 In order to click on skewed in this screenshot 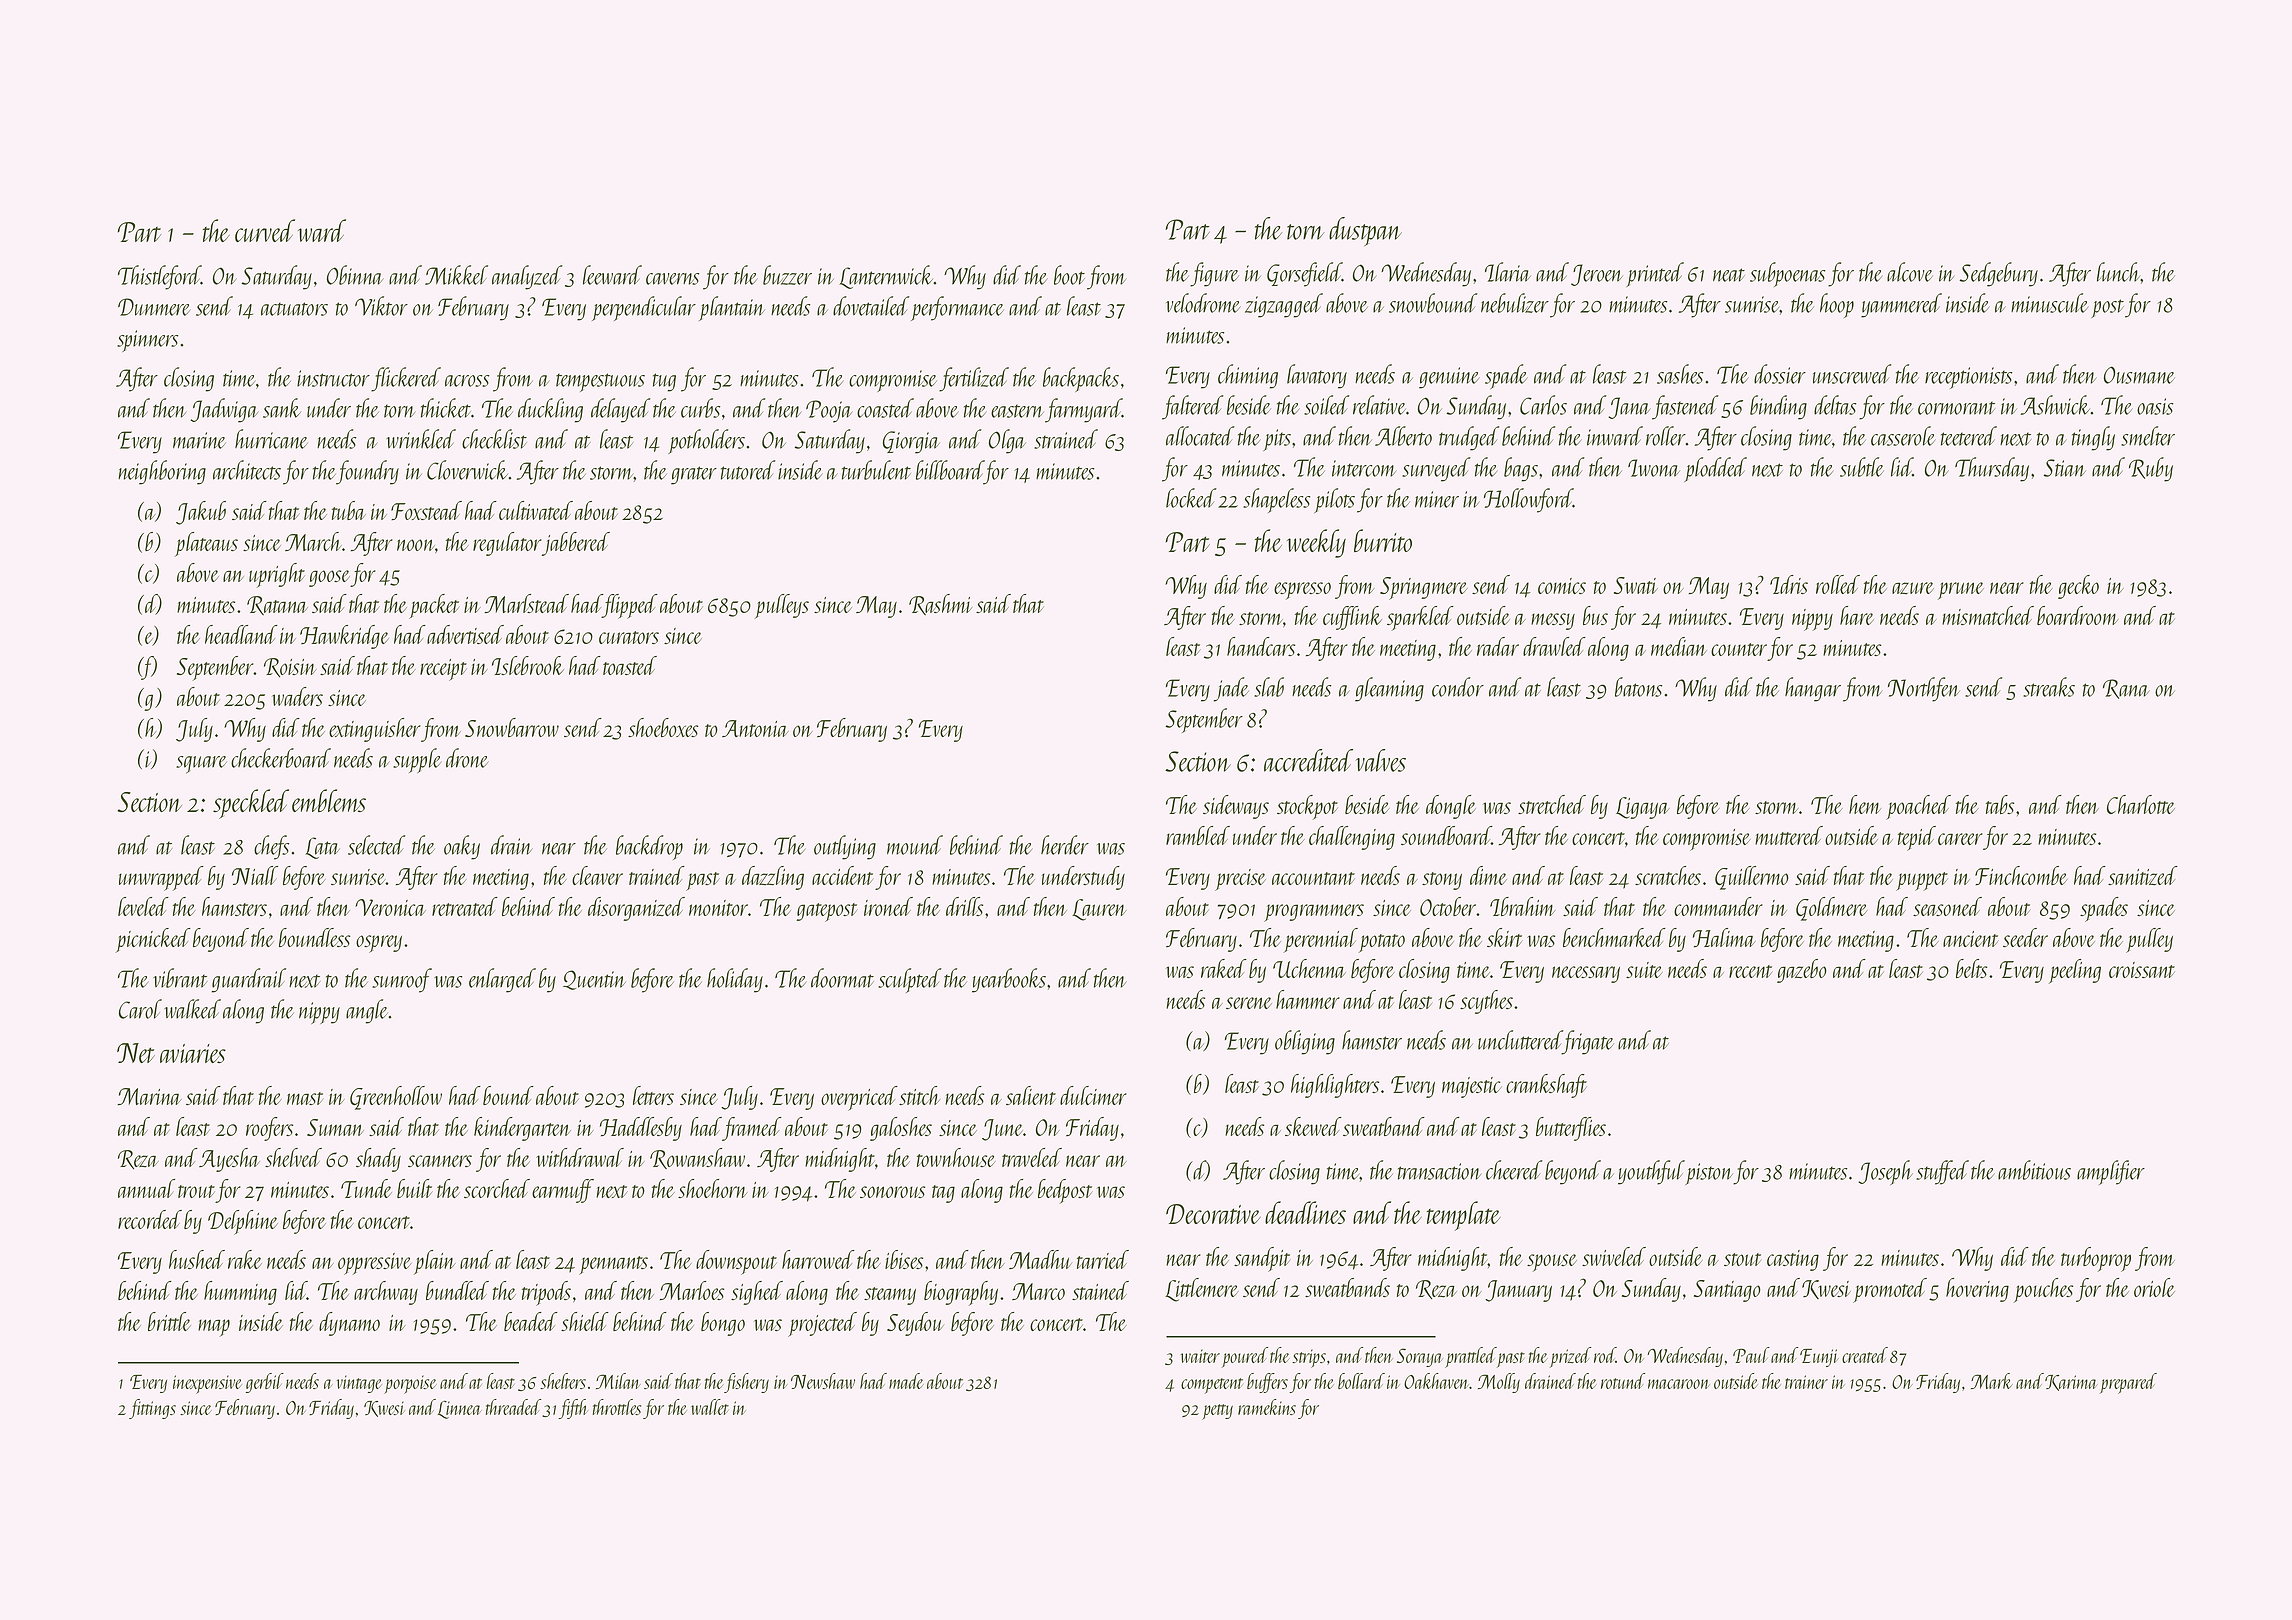, I will do `click(1313, 1126)`.
